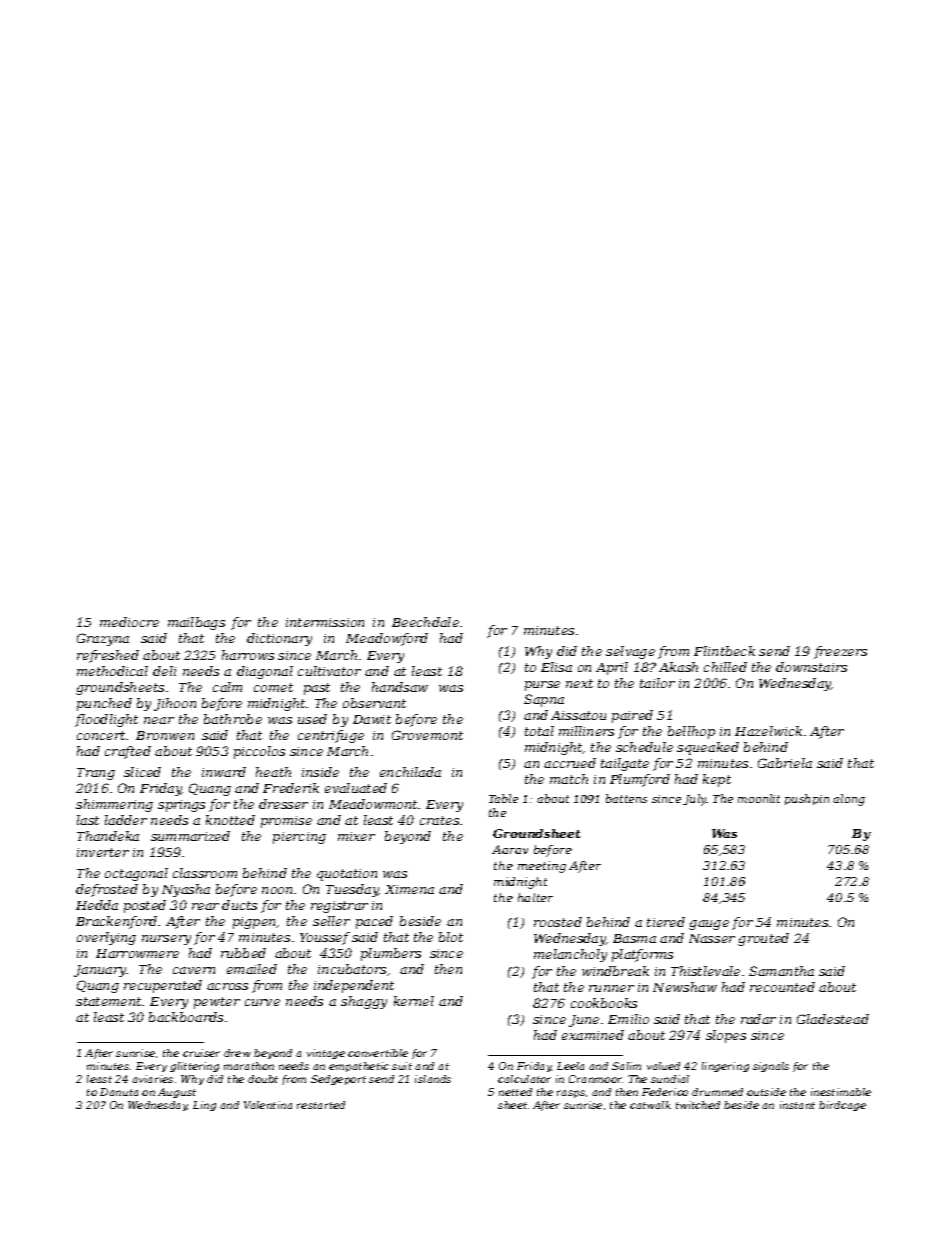 Image resolution: width=952 pixels, height=1233 pixels. What do you see at coordinates (840, 652) in the image?
I see `freezers` at bounding box center [840, 652].
